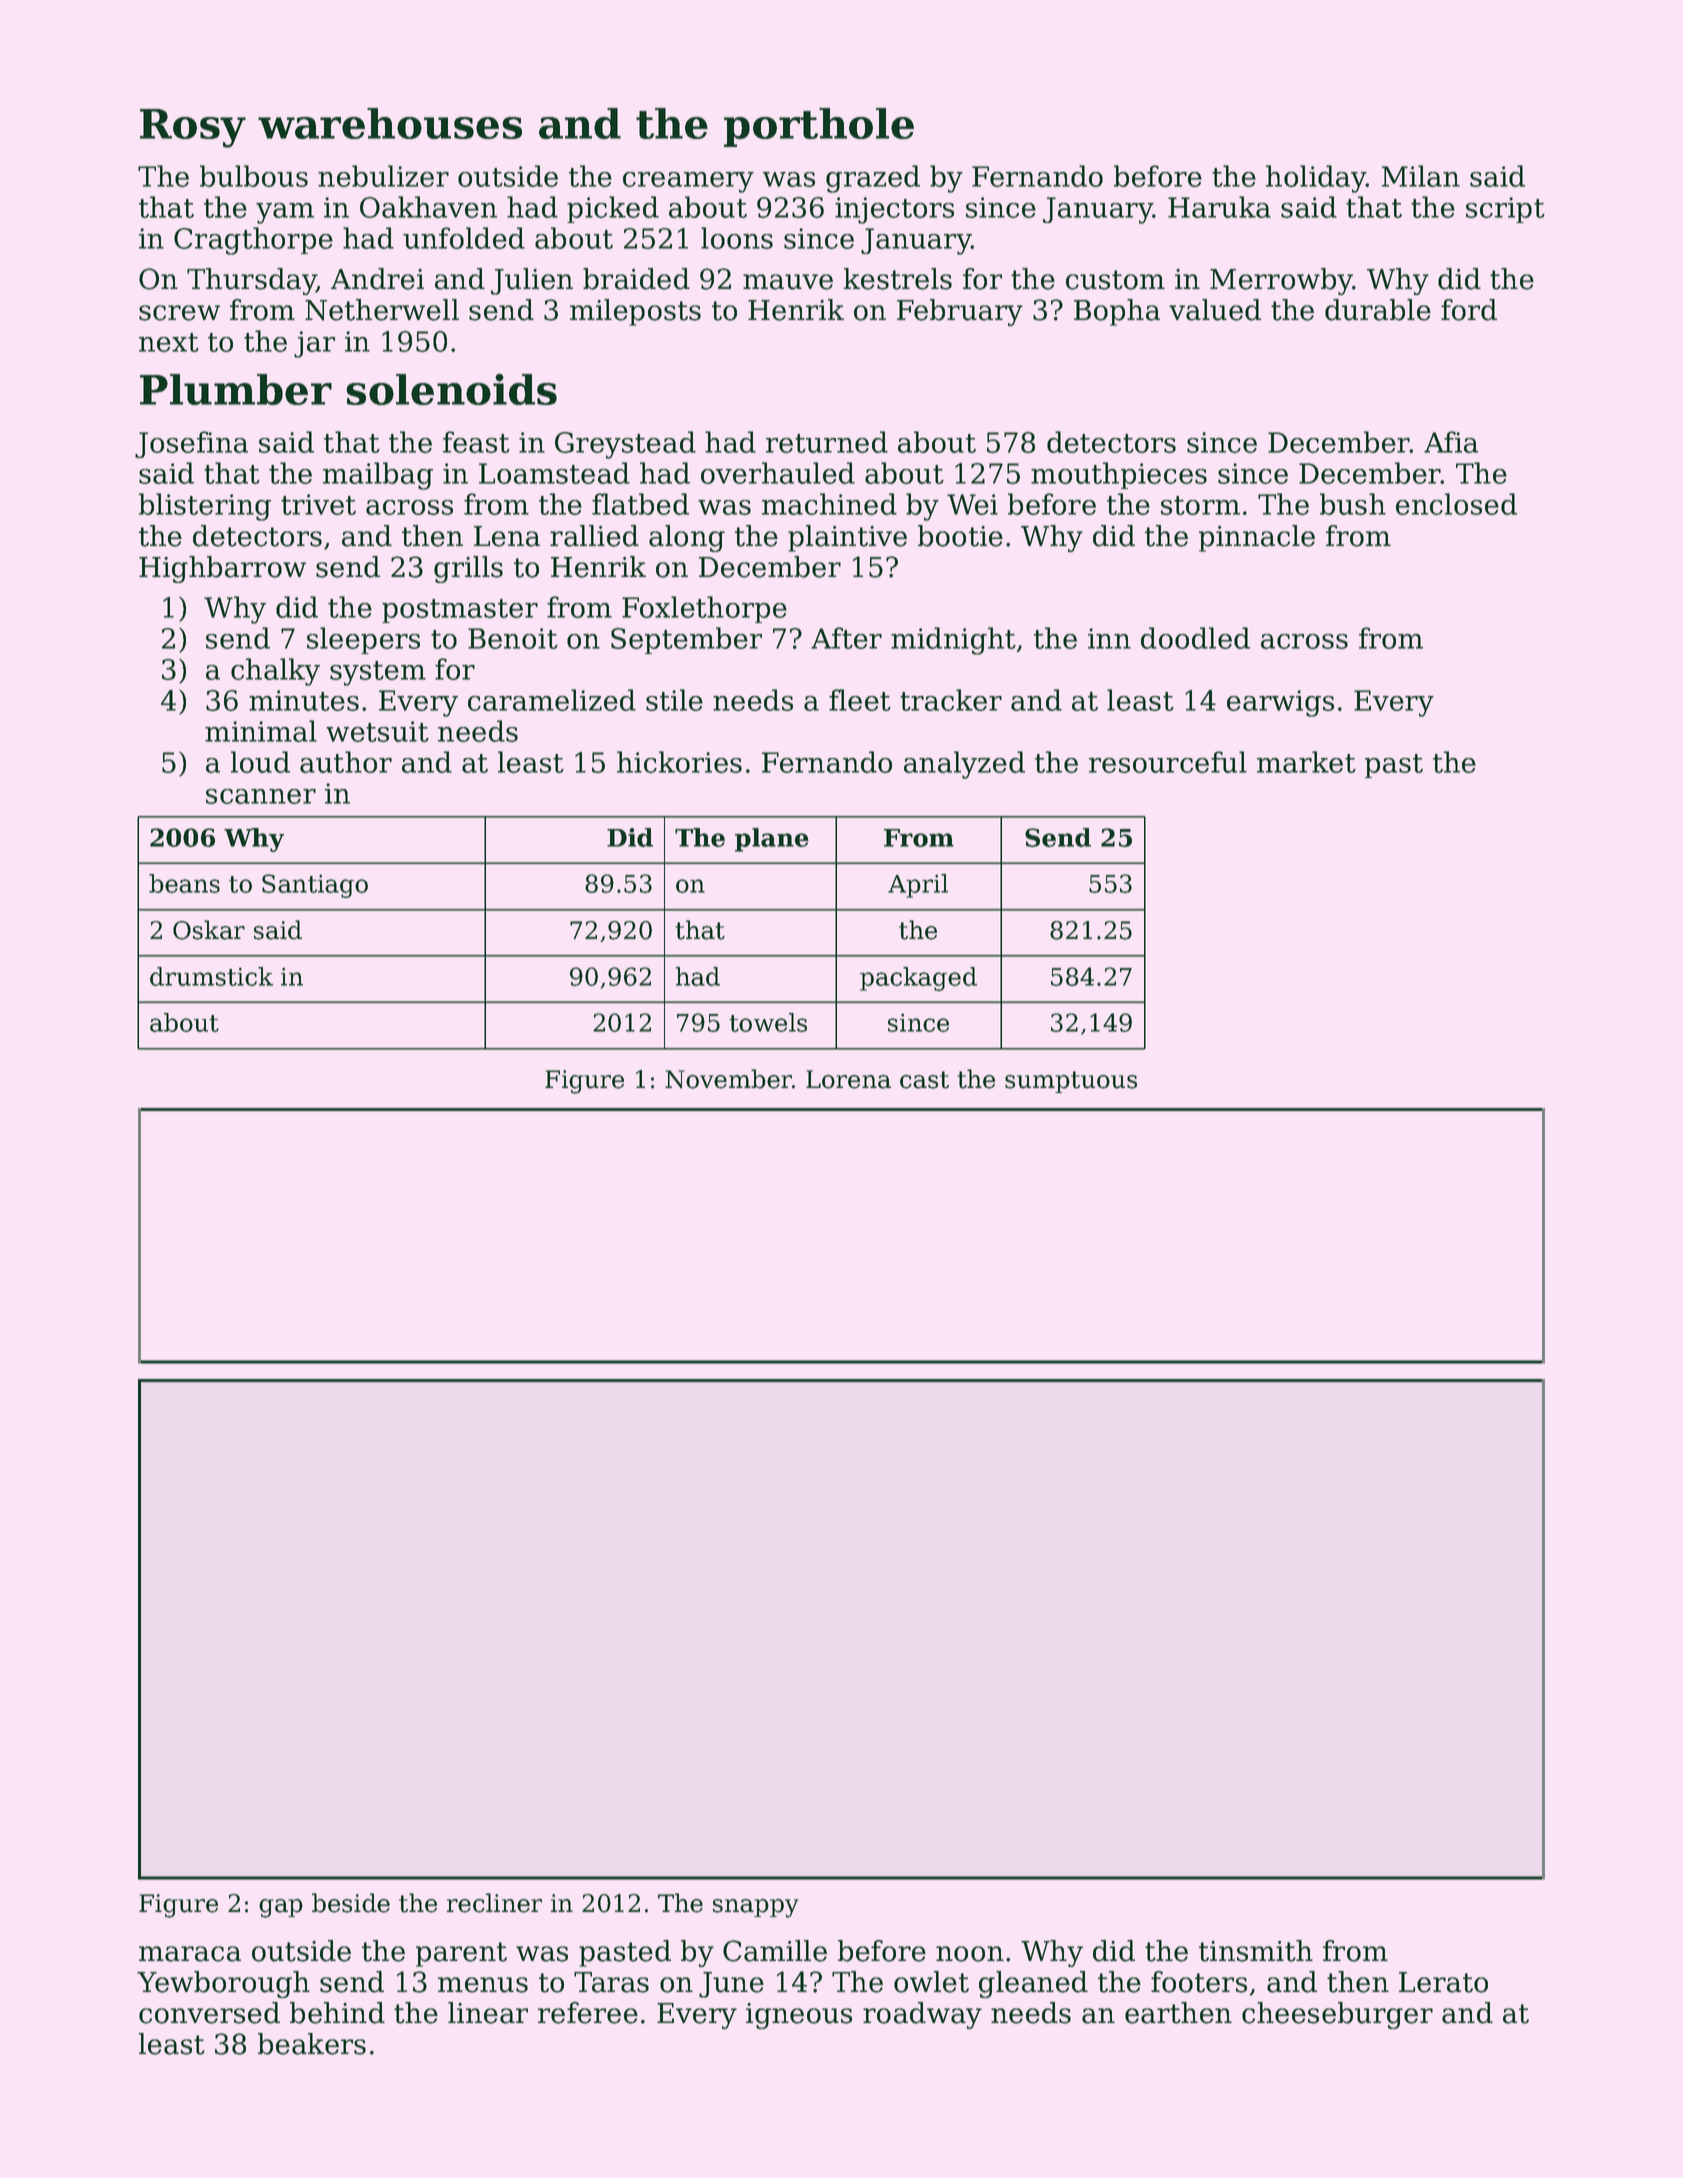 The height and width of the page is (2178, 1683). I want to click on referee, so click(588, 2013).
